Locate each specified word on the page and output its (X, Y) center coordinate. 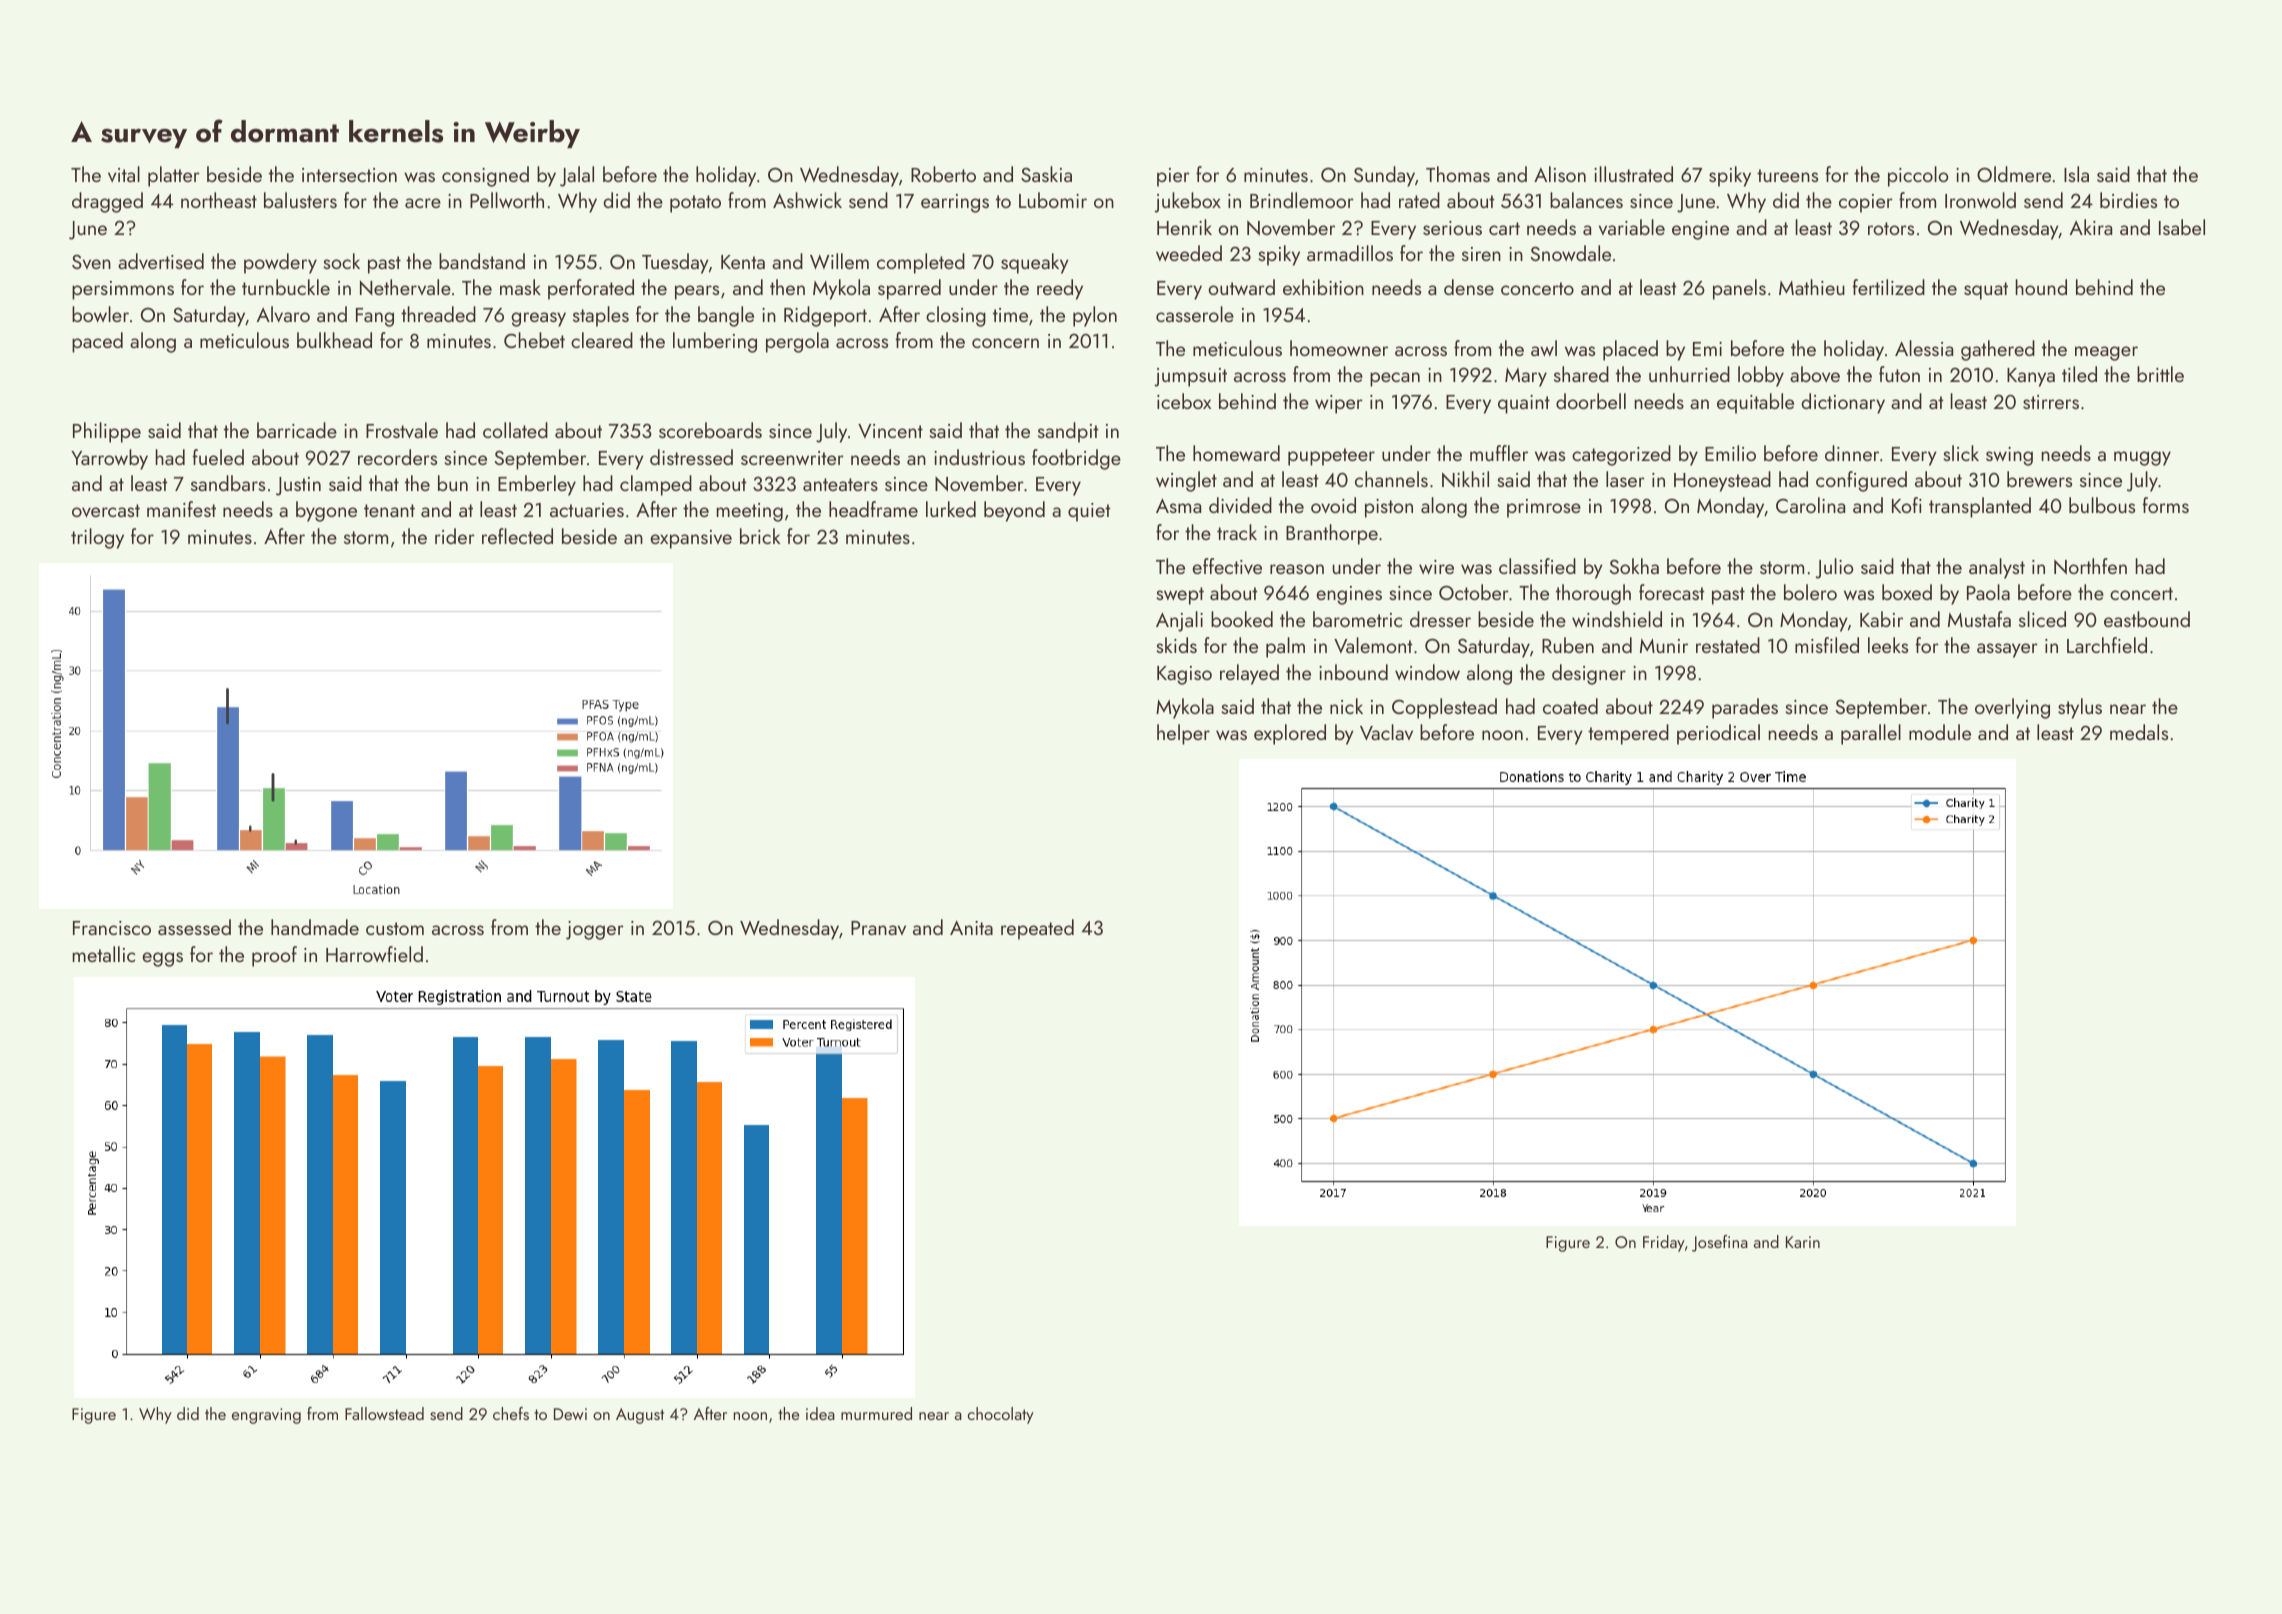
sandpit (1068, 432)
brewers (2039, 479)
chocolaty (1001, 1415)
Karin (1803, 1242)
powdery (280, 263)
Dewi (570, 1414)
